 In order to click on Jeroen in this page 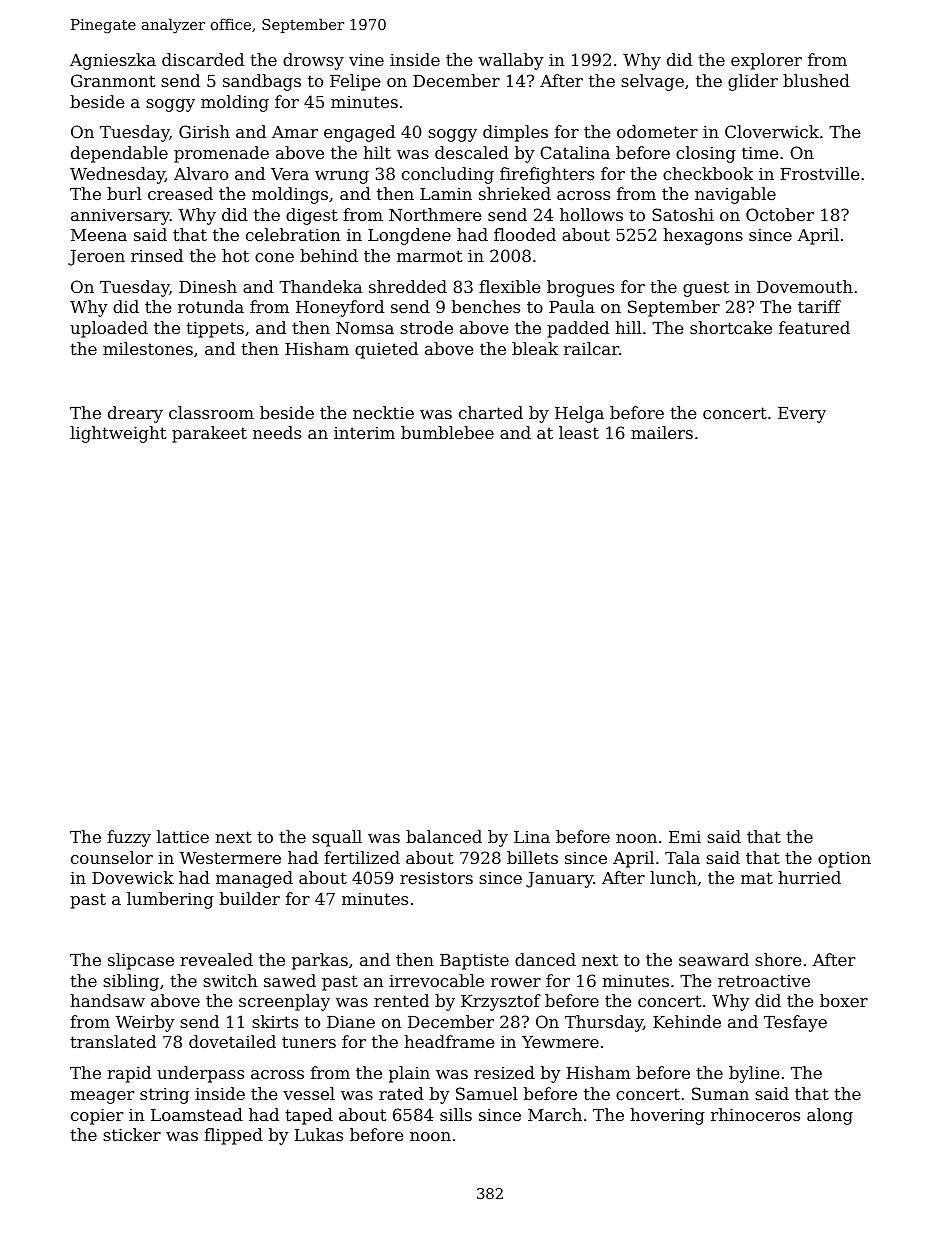, I will do `click(96, 258)`.
